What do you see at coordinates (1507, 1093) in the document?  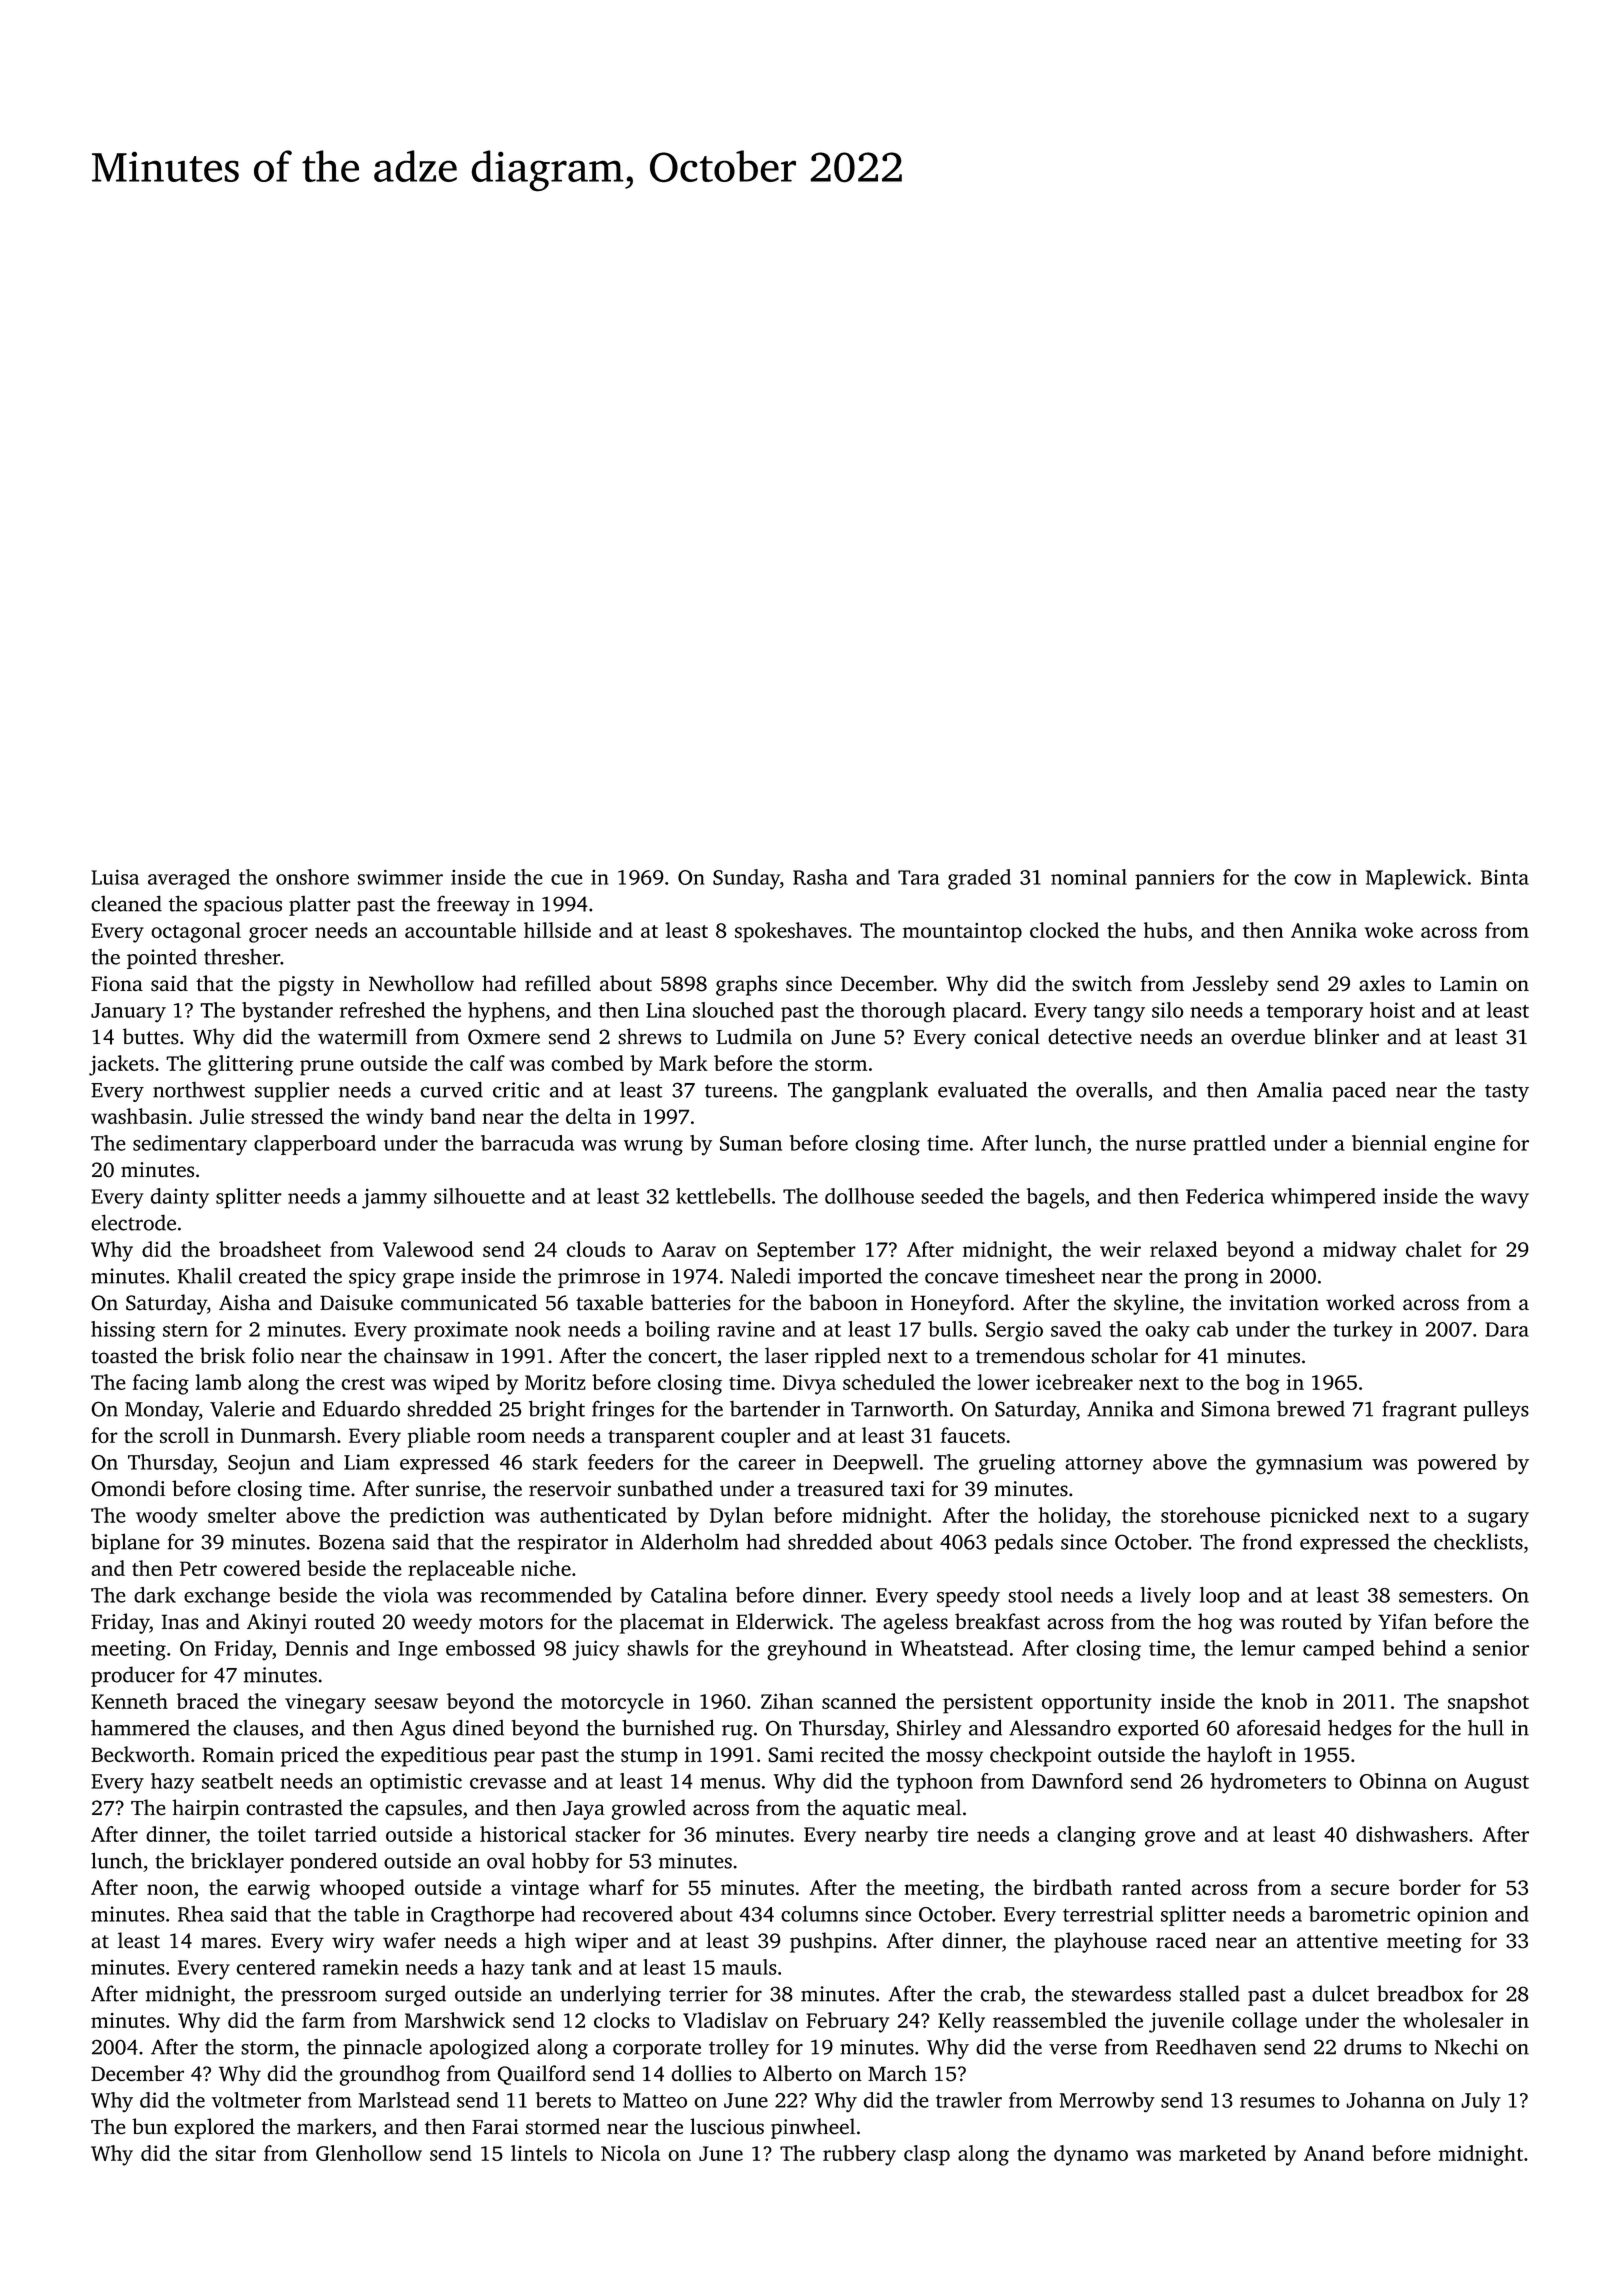 I see `tasty` at bounding box center [1507, 1093].
